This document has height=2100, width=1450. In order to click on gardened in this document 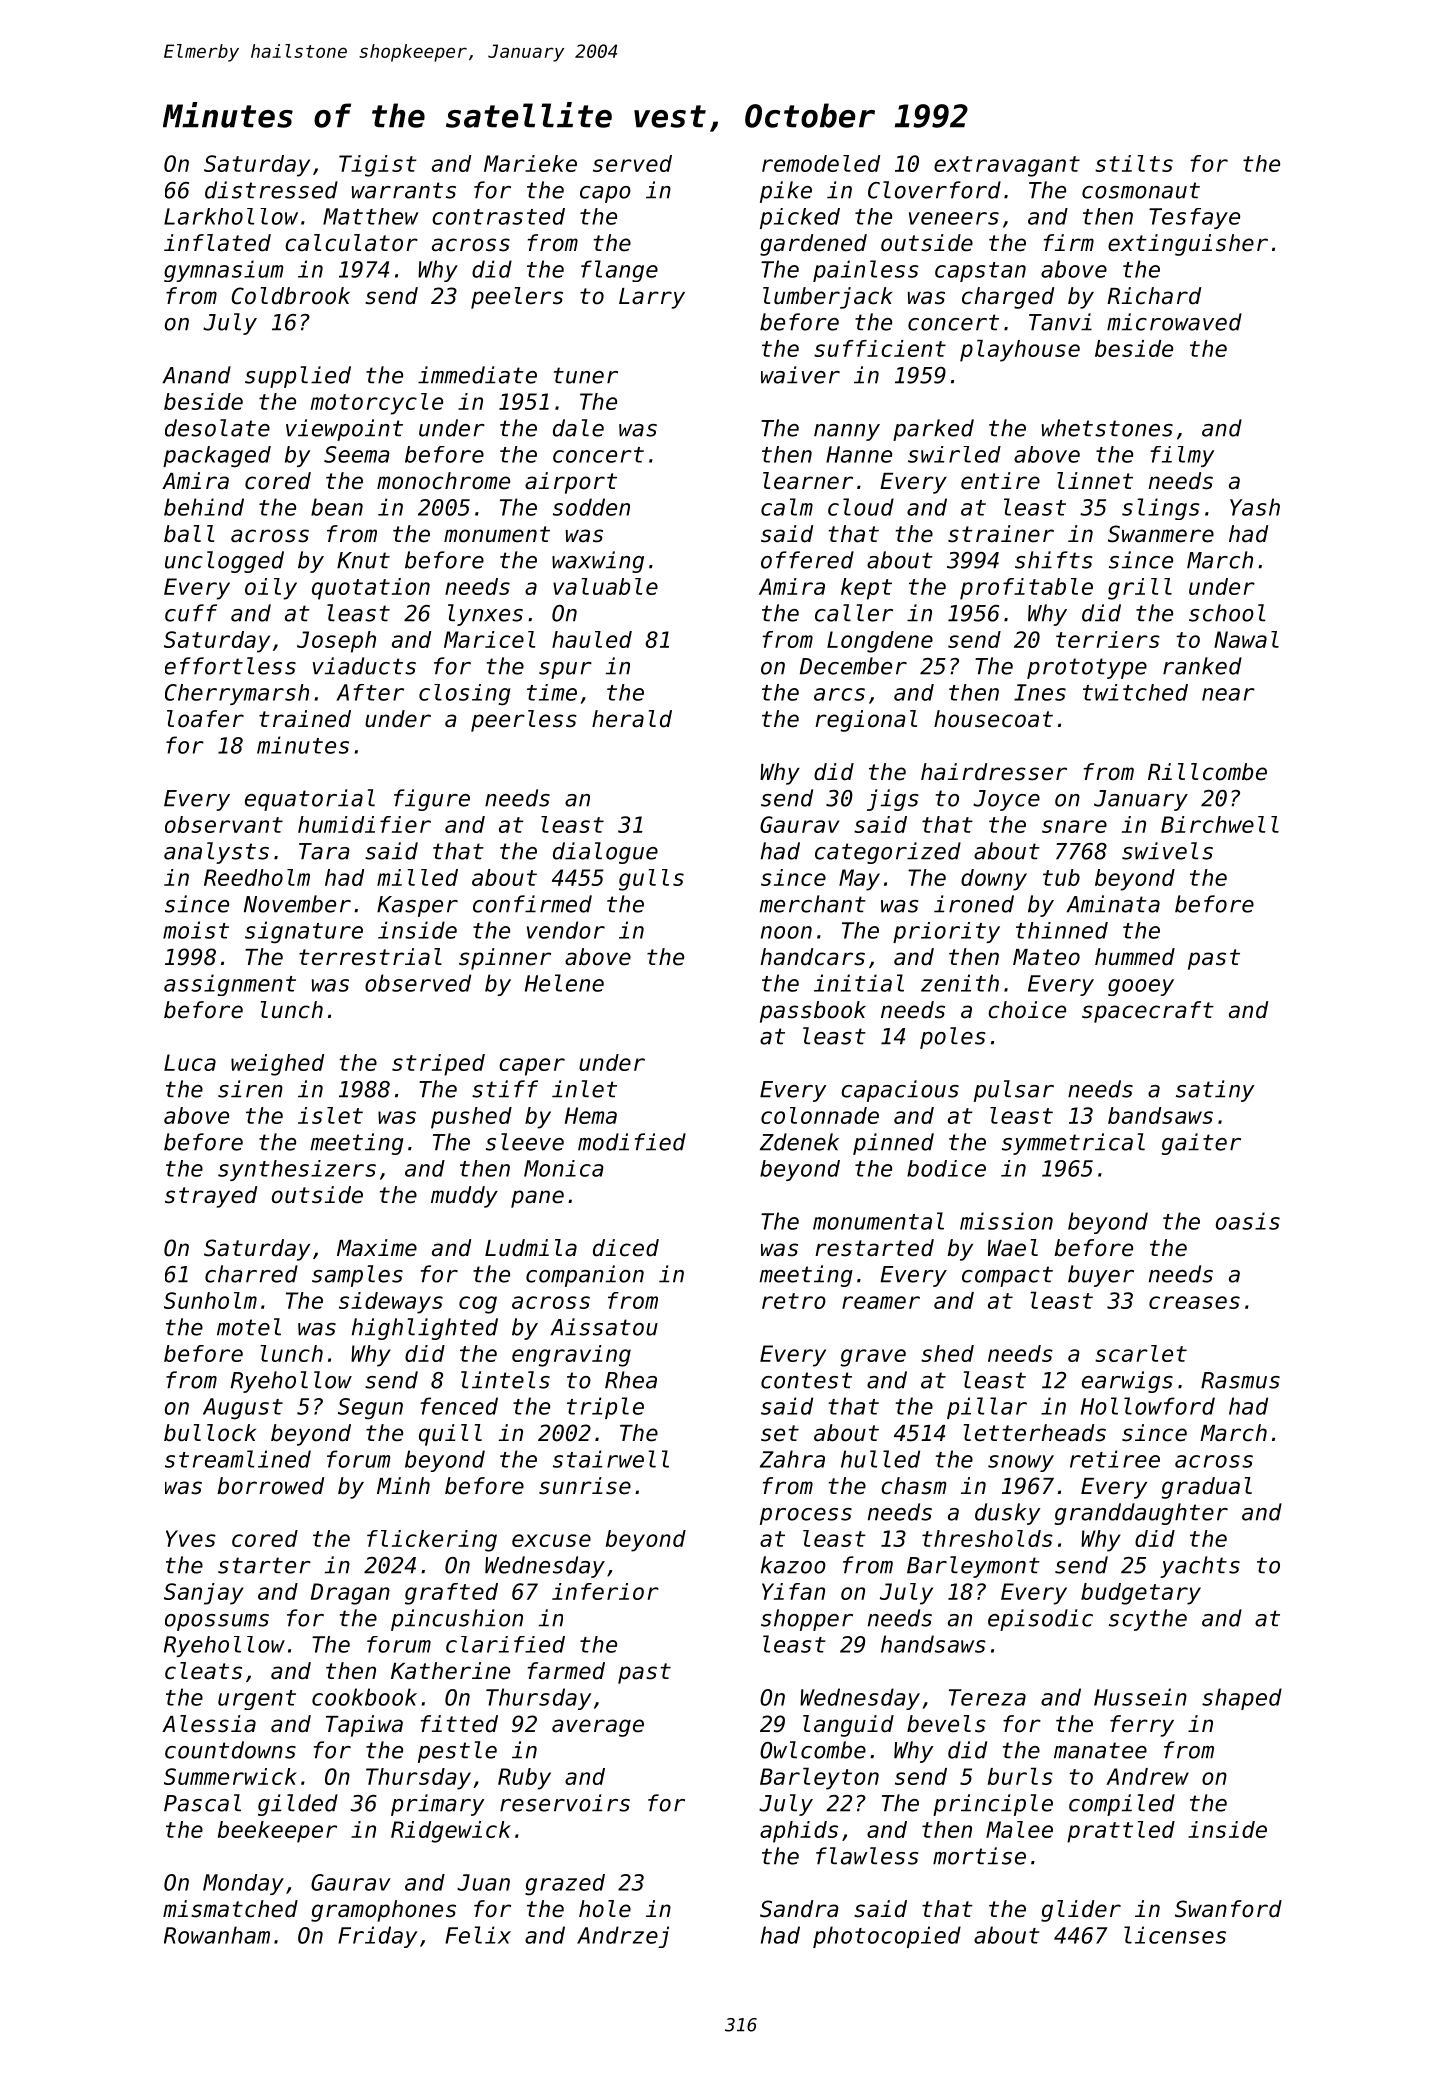, I will do `click(813, 245)`.
